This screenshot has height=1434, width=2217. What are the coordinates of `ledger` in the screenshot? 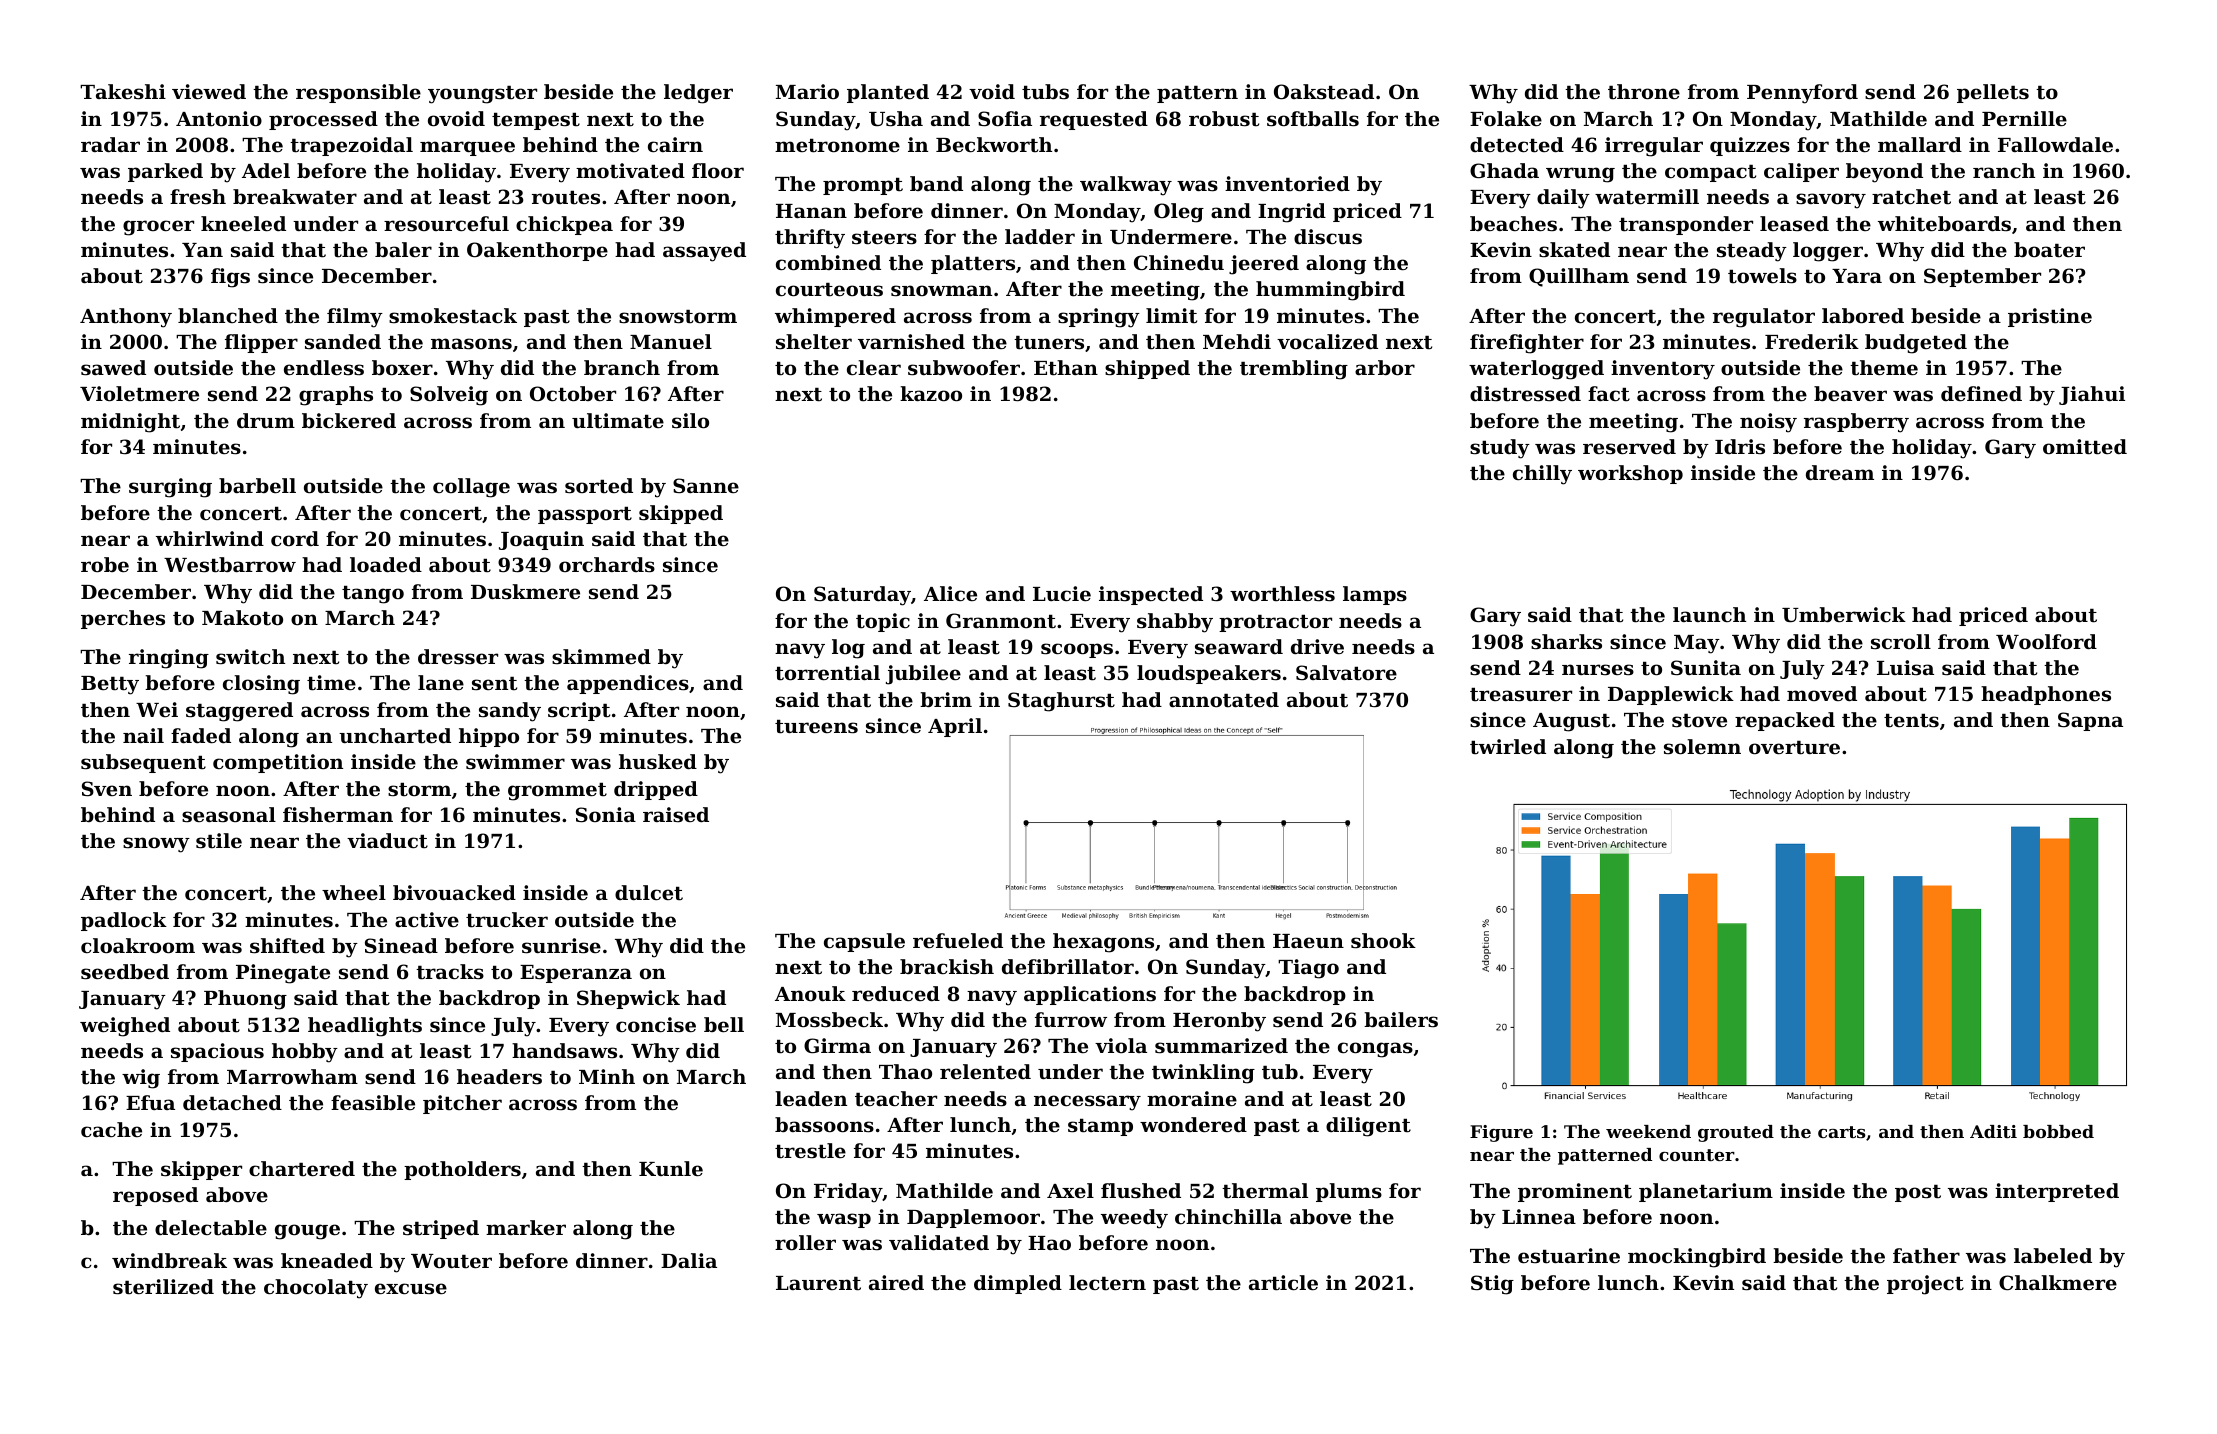 It's located at (698, 94).
